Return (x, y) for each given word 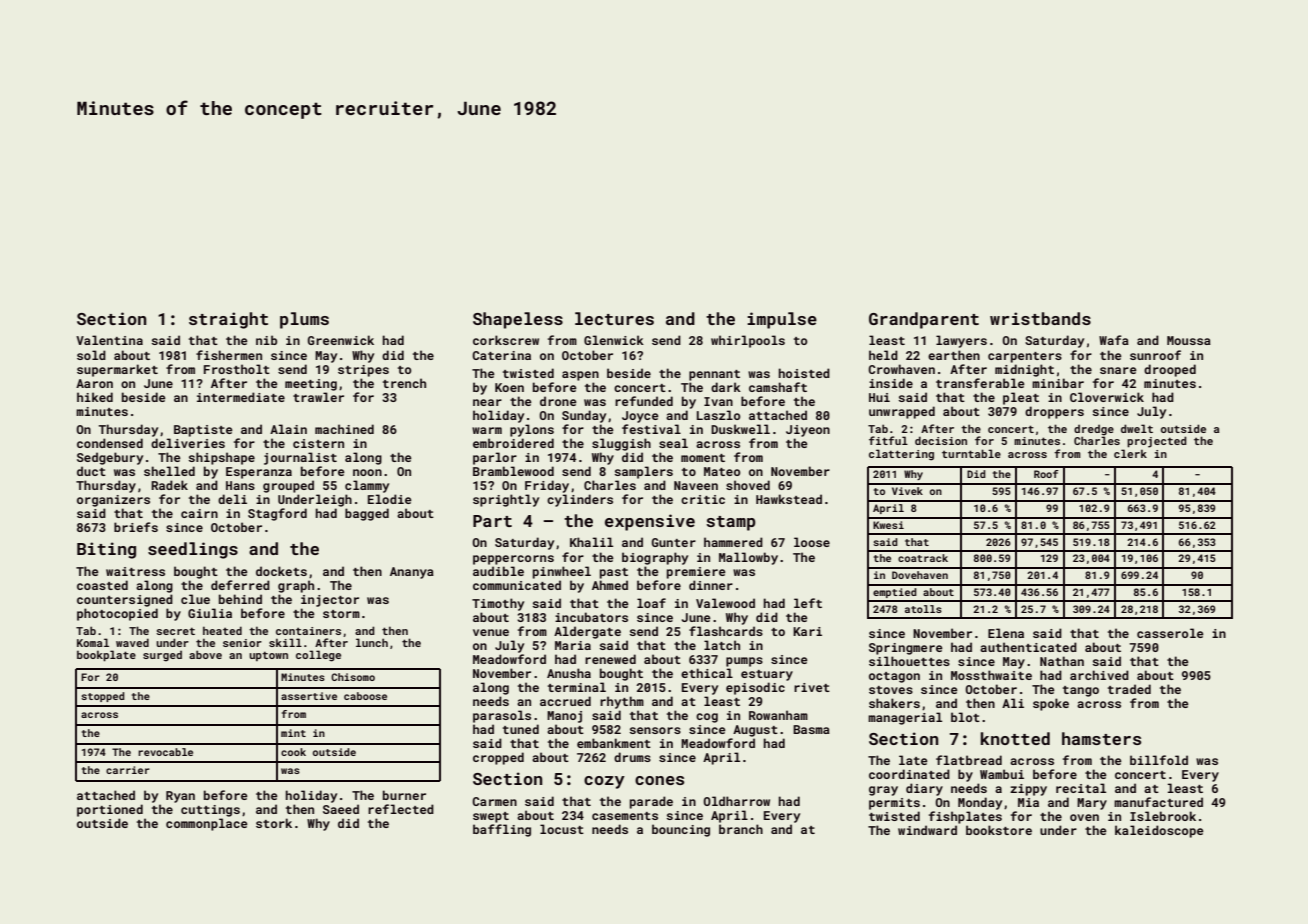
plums (304, 320)
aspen (580, 376)
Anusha (569, 673)
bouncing (681, 830)
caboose (365, 696)
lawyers (961, 341)
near (487, 402)
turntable (971, 453)
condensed (110, 443)
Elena (1006, 633)
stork (274, 823)
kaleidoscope (1159, 831)
